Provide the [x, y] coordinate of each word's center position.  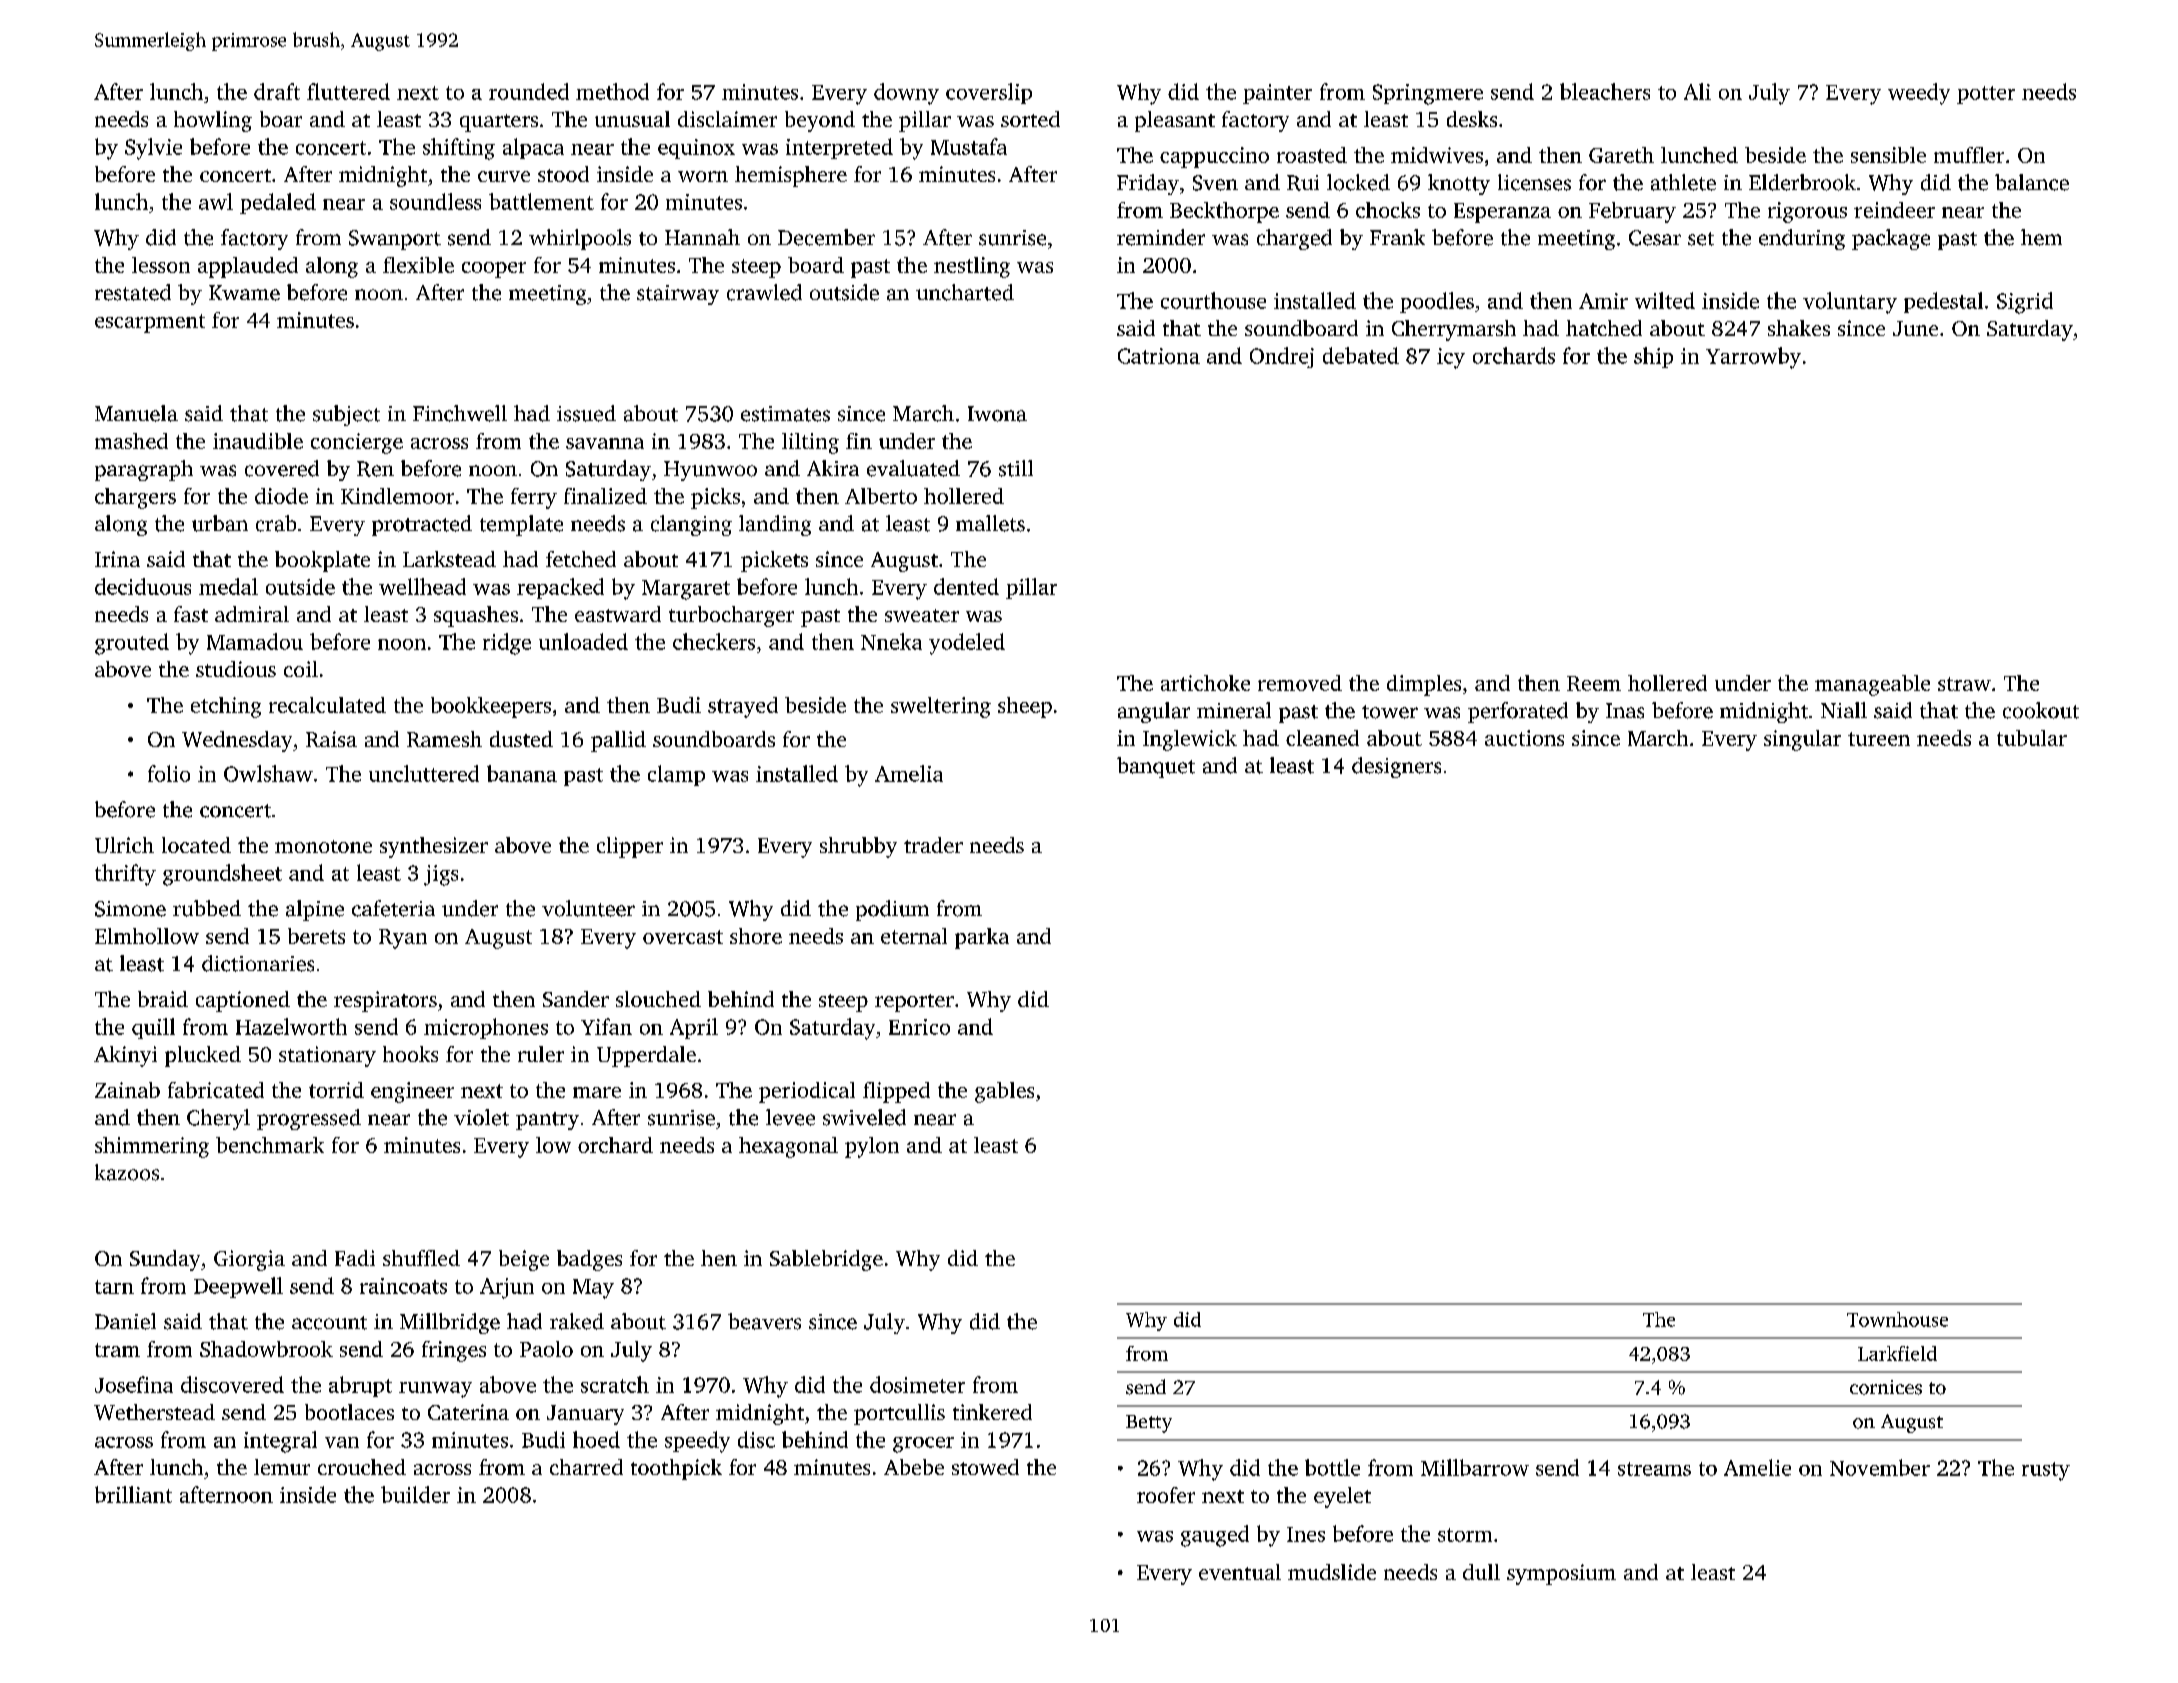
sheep [1025, 707]
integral [280, 1442]
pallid [618, 741]
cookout [2041, 710]
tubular [2032, 738]
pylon [872, 1147]
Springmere [1428, 94]
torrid [336, 1090]
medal [228, 586]
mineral [1234, 710]
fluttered [348, 91]
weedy [1919, 94]
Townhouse [1897, 1319]
